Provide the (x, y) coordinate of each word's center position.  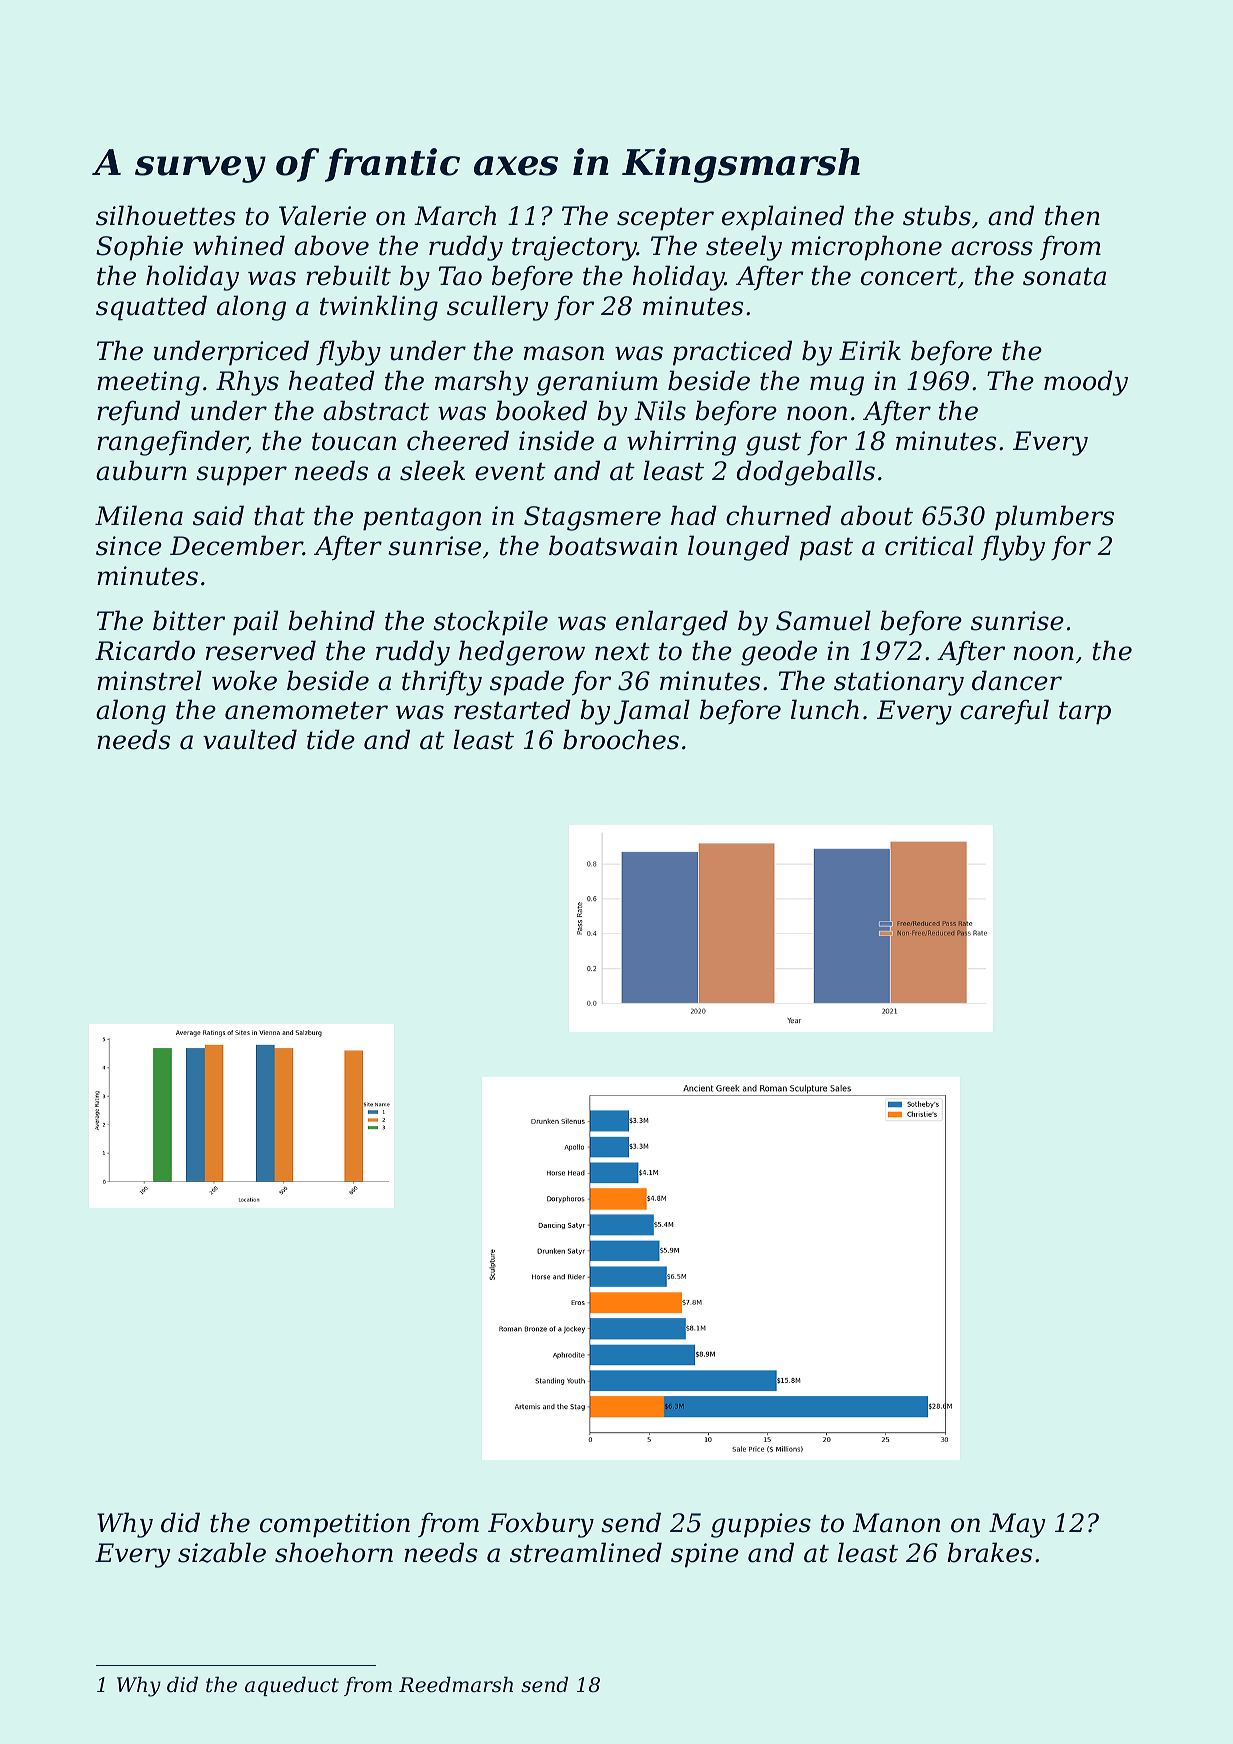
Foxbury (541, 1525)
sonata (1064, 276)
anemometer (306, 710)
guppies (761, 1525)
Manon (896, 1523)
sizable (222, 1552)
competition (335, 1525)
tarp (1085, 713)
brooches (621, 739)
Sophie (139, 248)
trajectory (574, 248)
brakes (989, 1552)
